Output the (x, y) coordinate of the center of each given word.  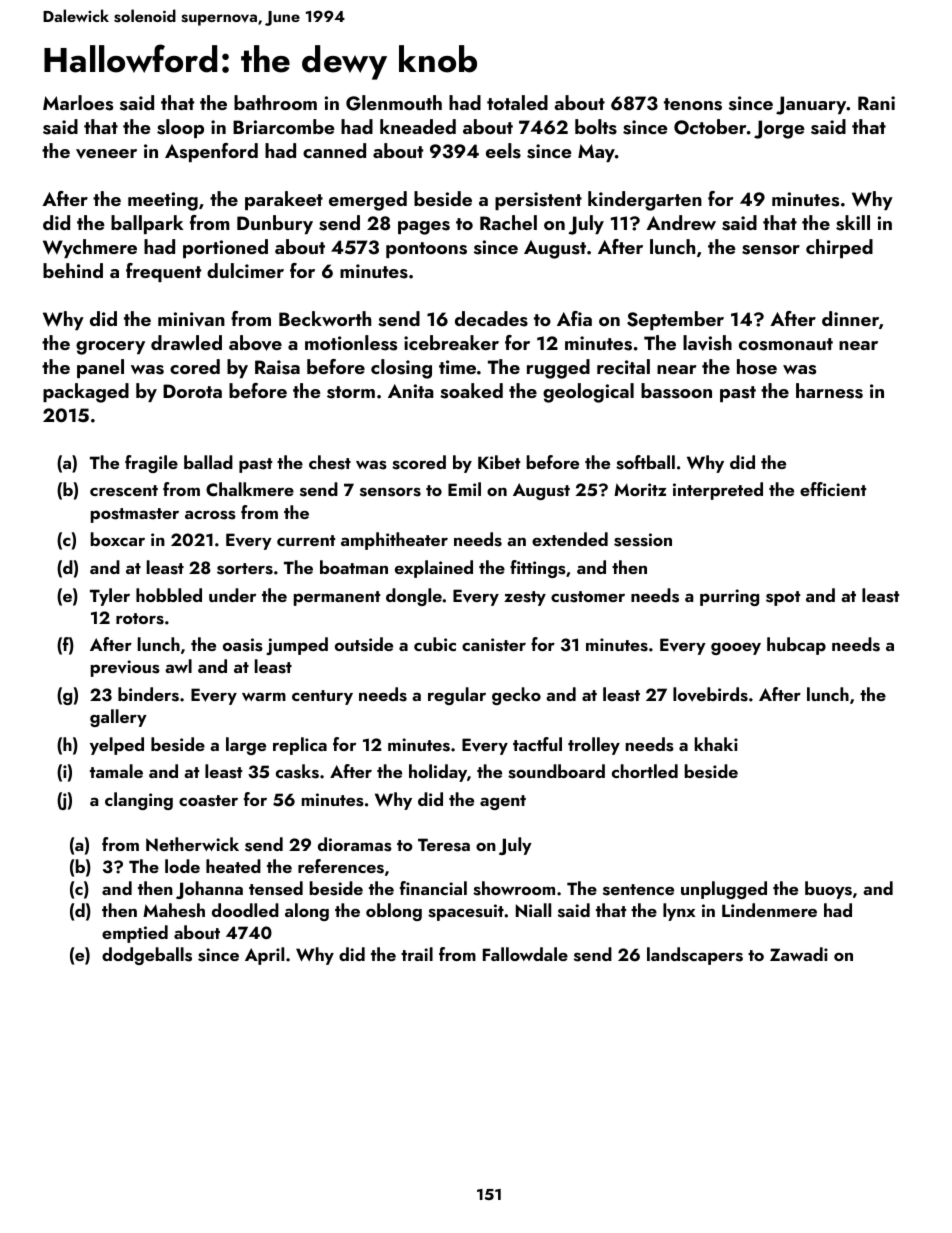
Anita (411, 391)
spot (783, 598)
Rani (876, 103)
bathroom (275, 102)
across (210, 515)
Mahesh (174, 910)
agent (503, 802)
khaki (716, 744)
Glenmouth (394, 103)
